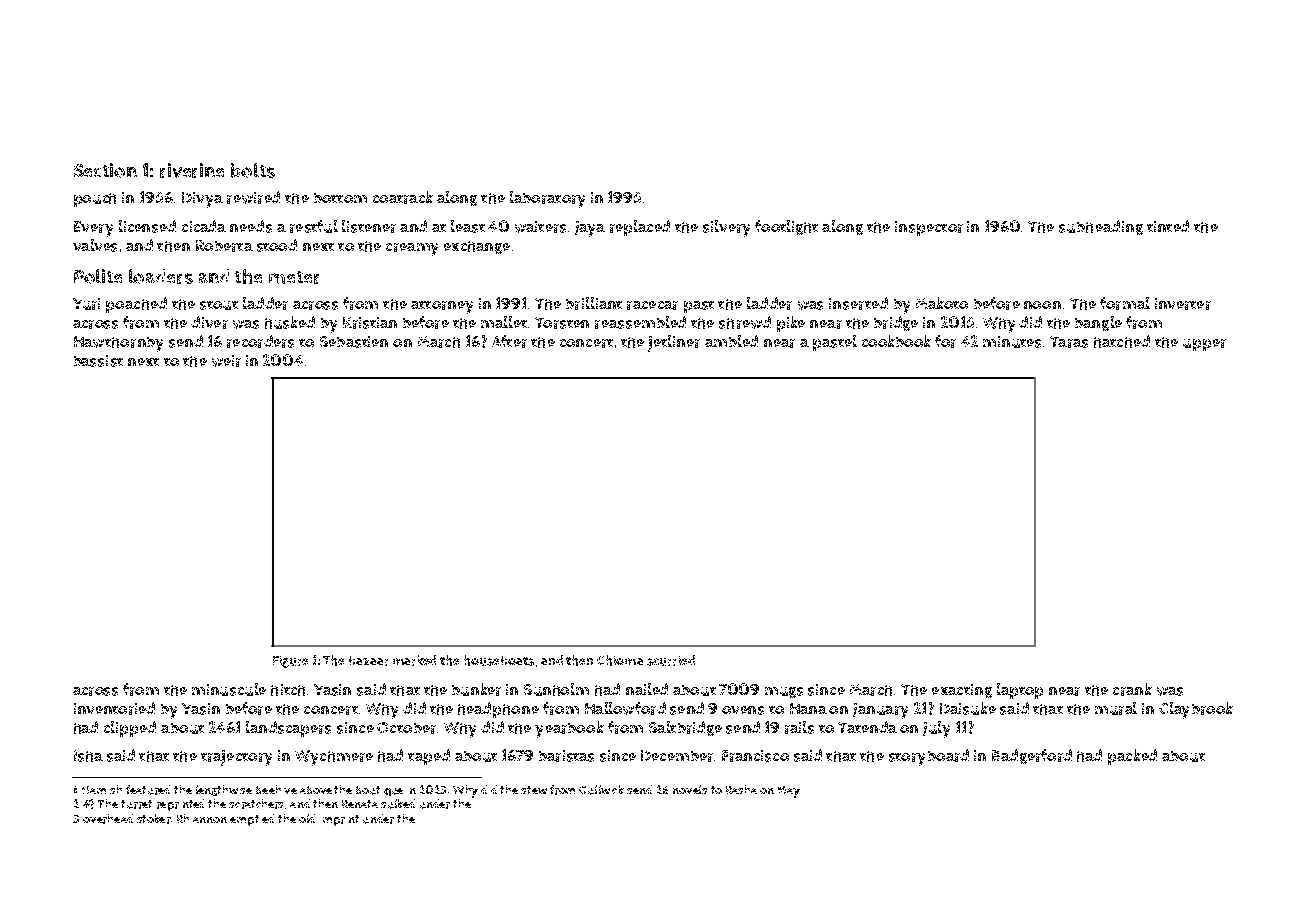 This image has height=924, width=1308. Describe the element at coordinates (226, 361) in the image. I see `weir` at that location.
